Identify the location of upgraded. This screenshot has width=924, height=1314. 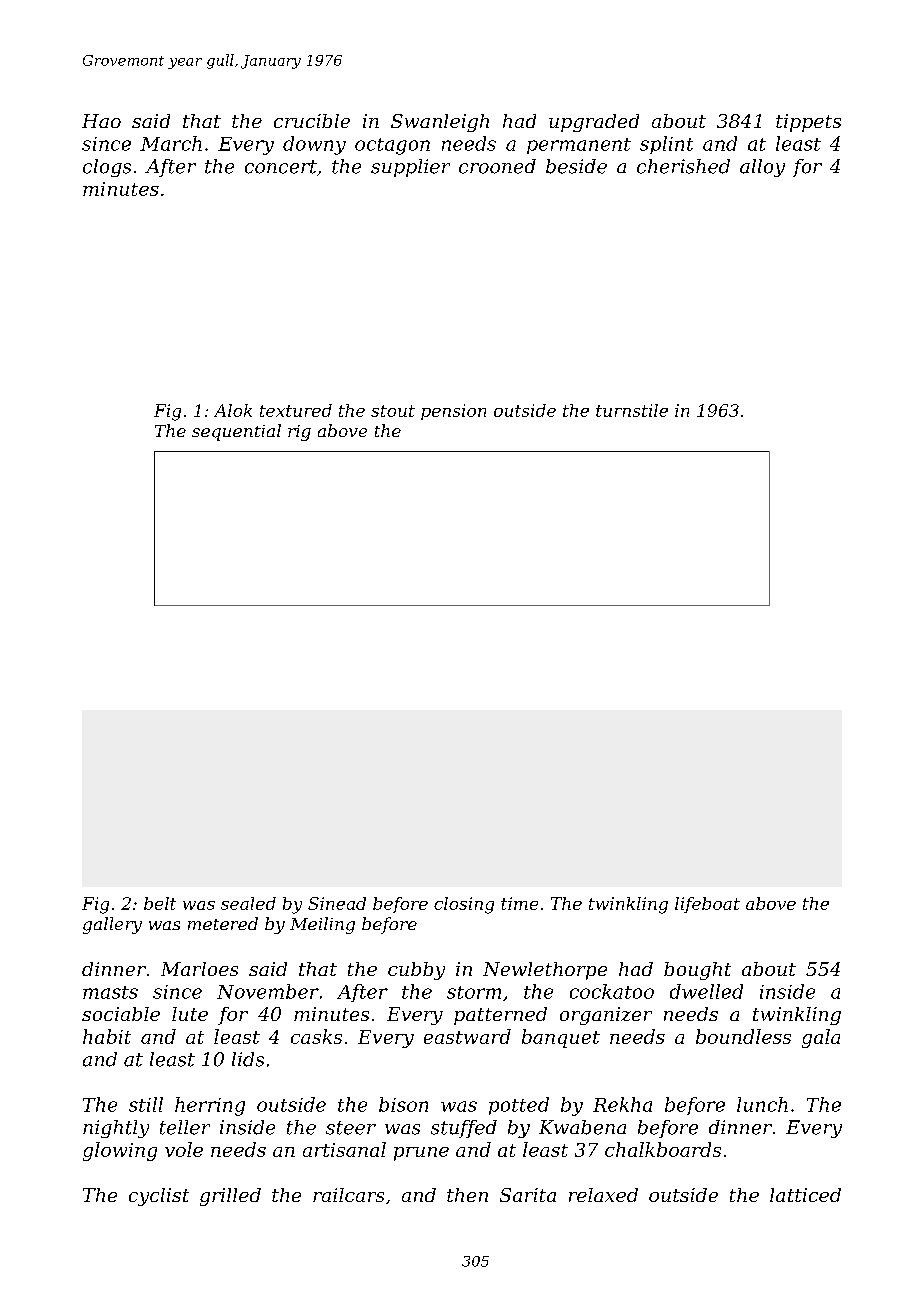
(594, 123).
